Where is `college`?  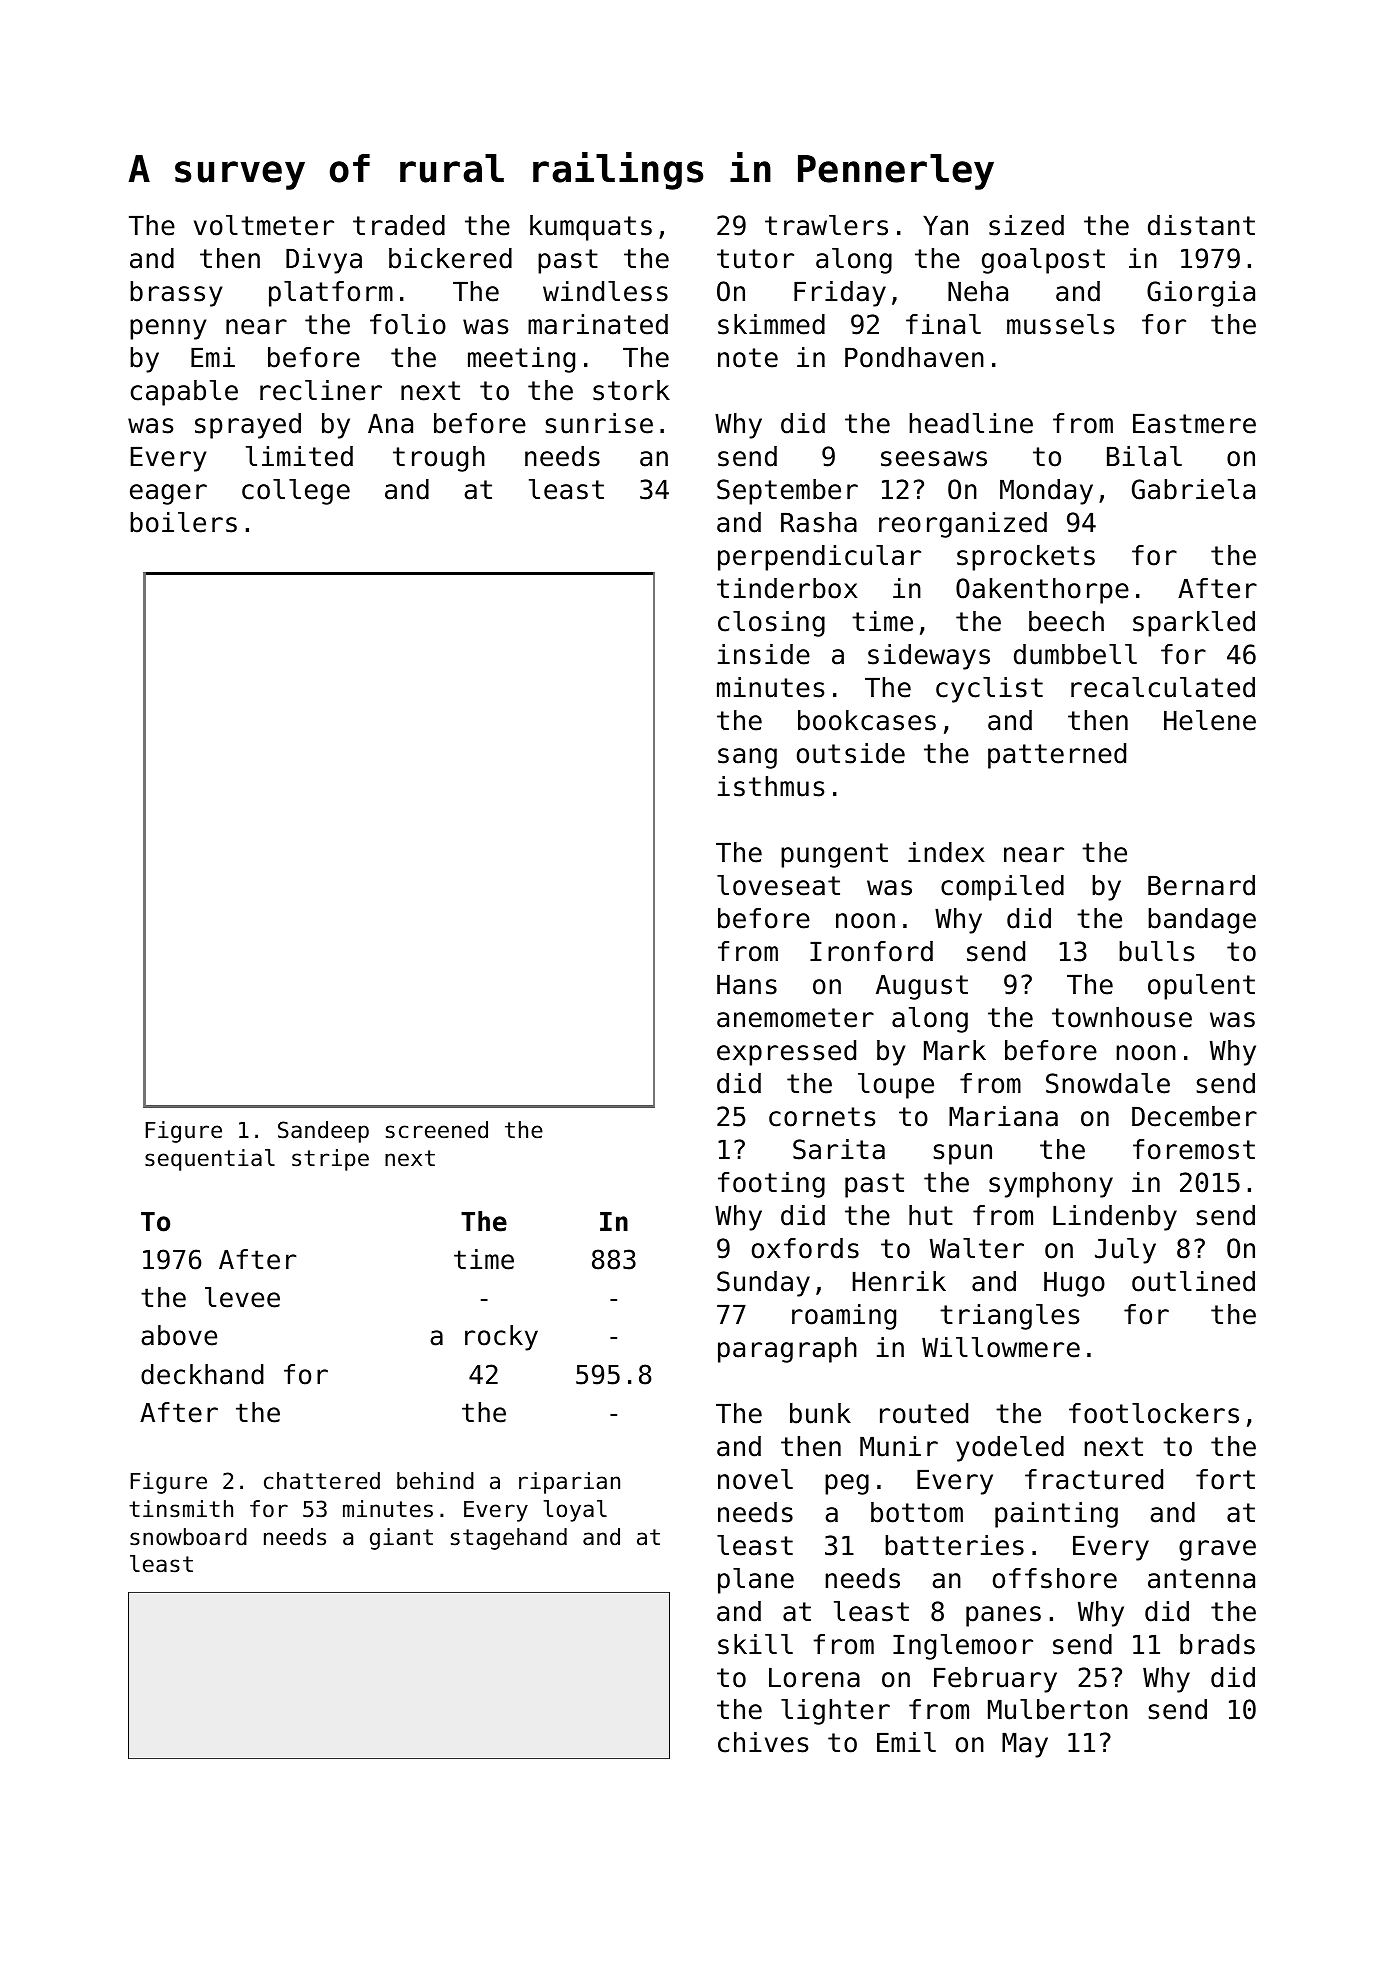 college is located at coordinates (296, 492).
